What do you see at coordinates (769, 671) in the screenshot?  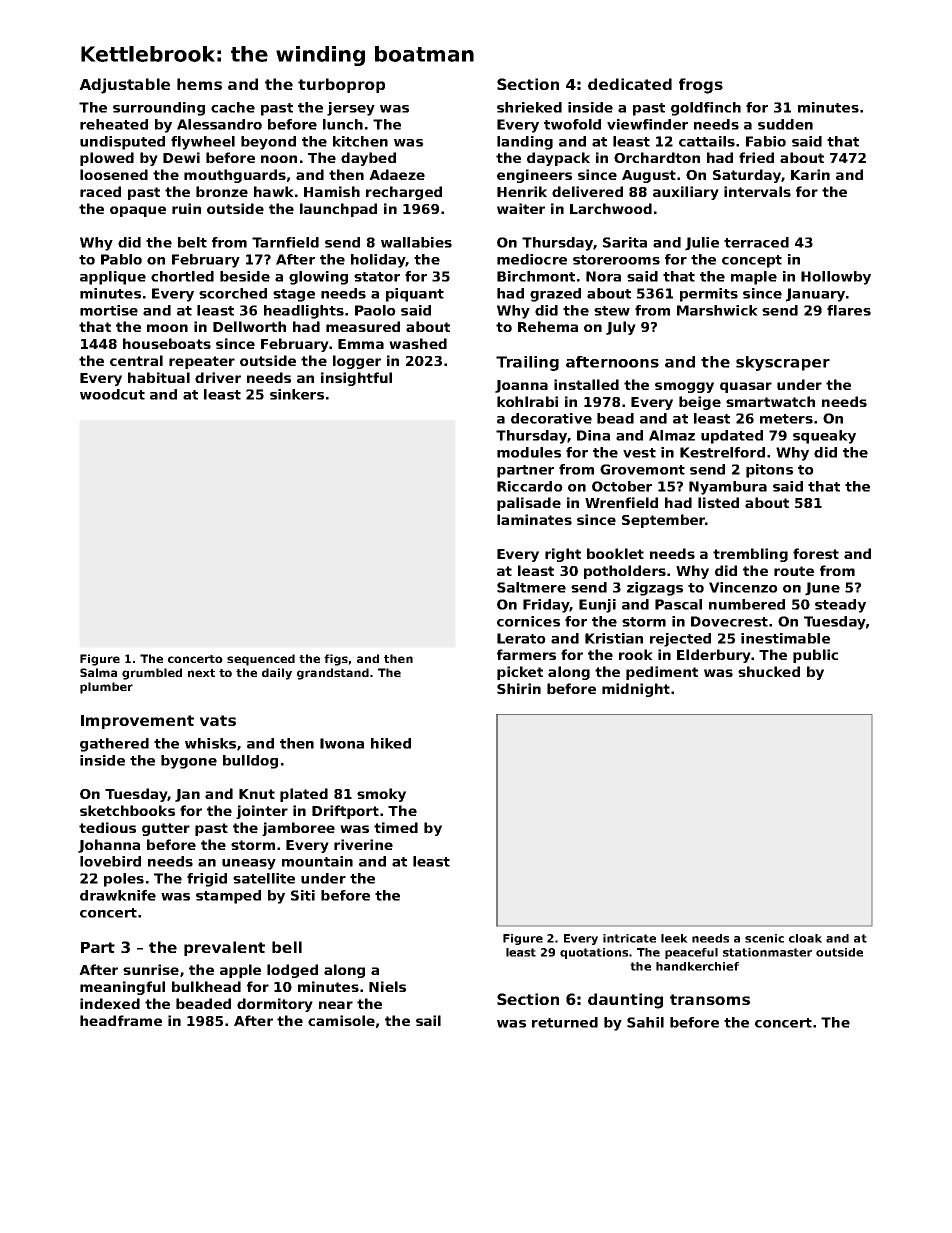 I see `shucked` at bounding box center [769, 671].
